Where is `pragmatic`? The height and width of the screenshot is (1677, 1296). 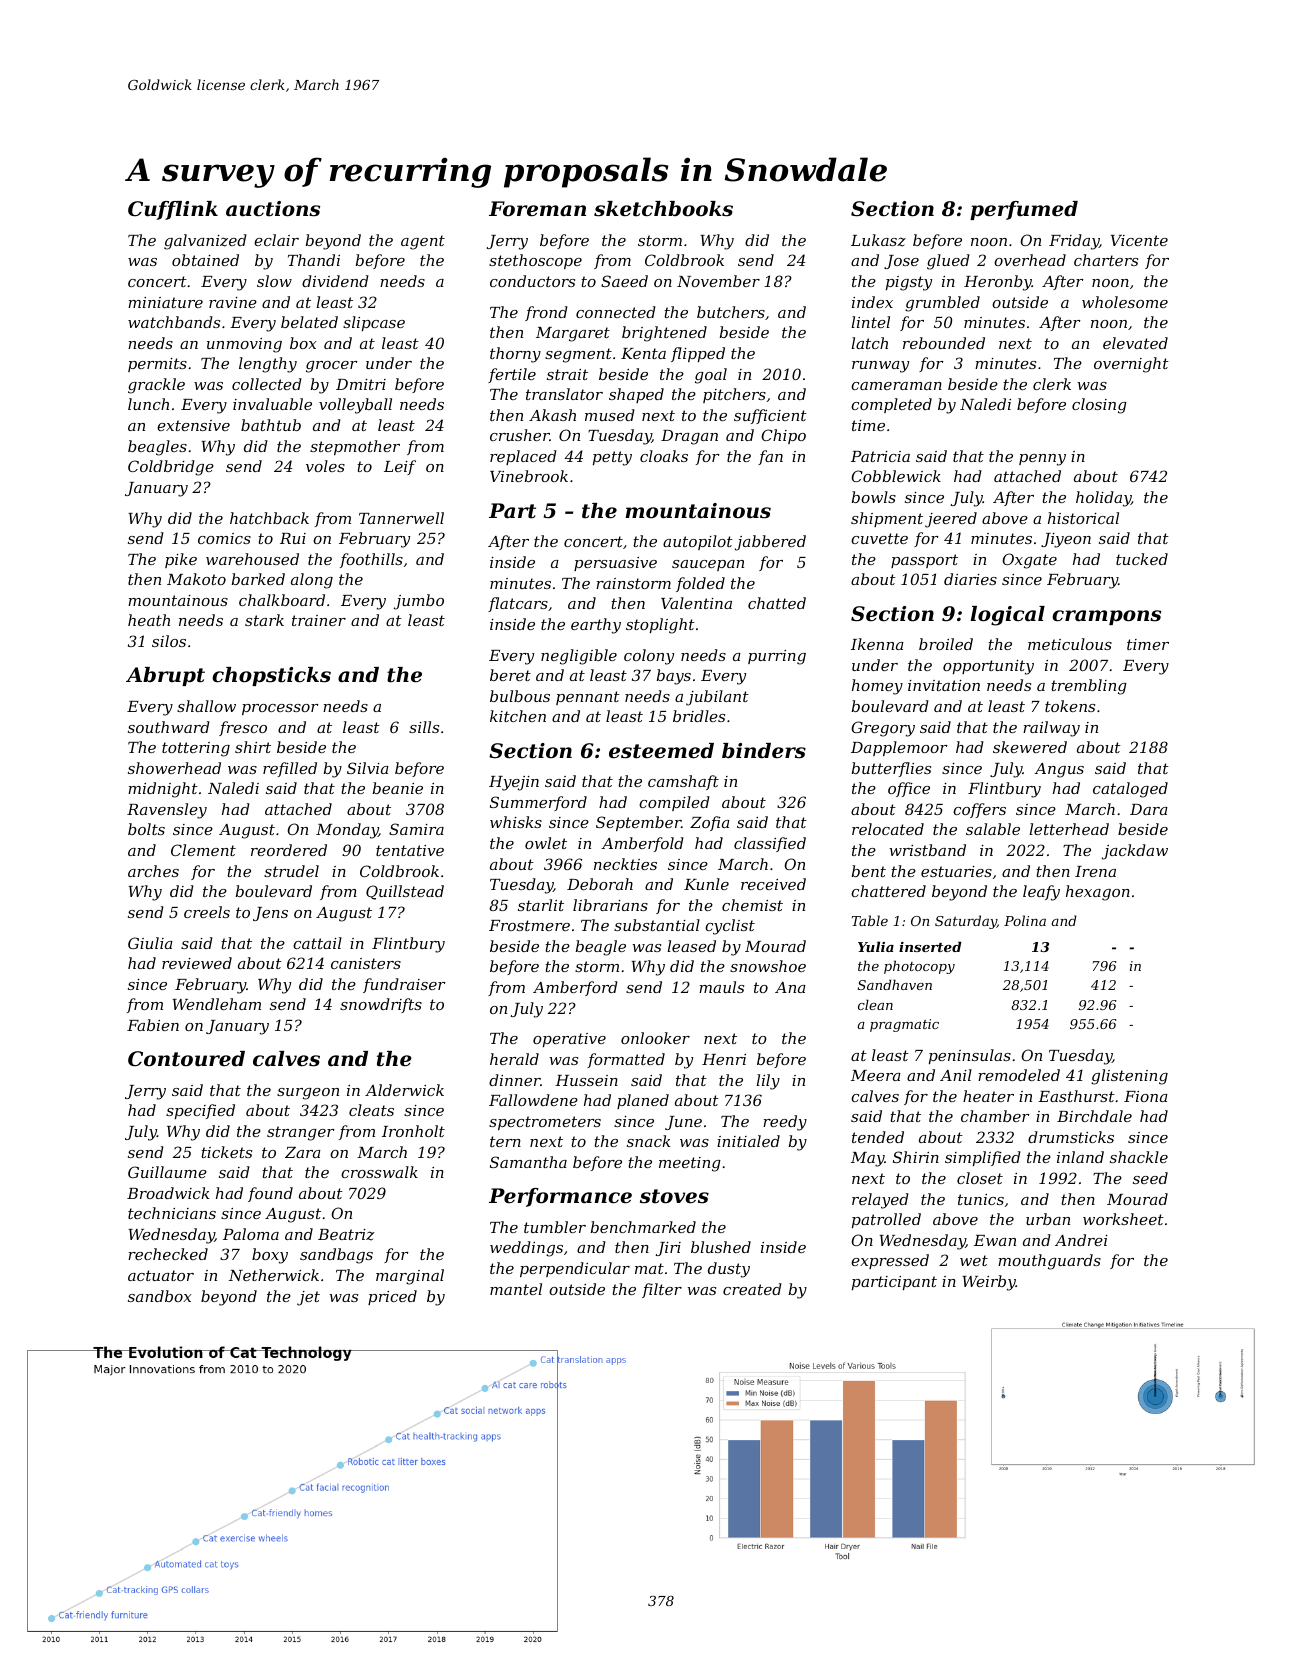
pragmatic is located at coordinates (904, 1025).
